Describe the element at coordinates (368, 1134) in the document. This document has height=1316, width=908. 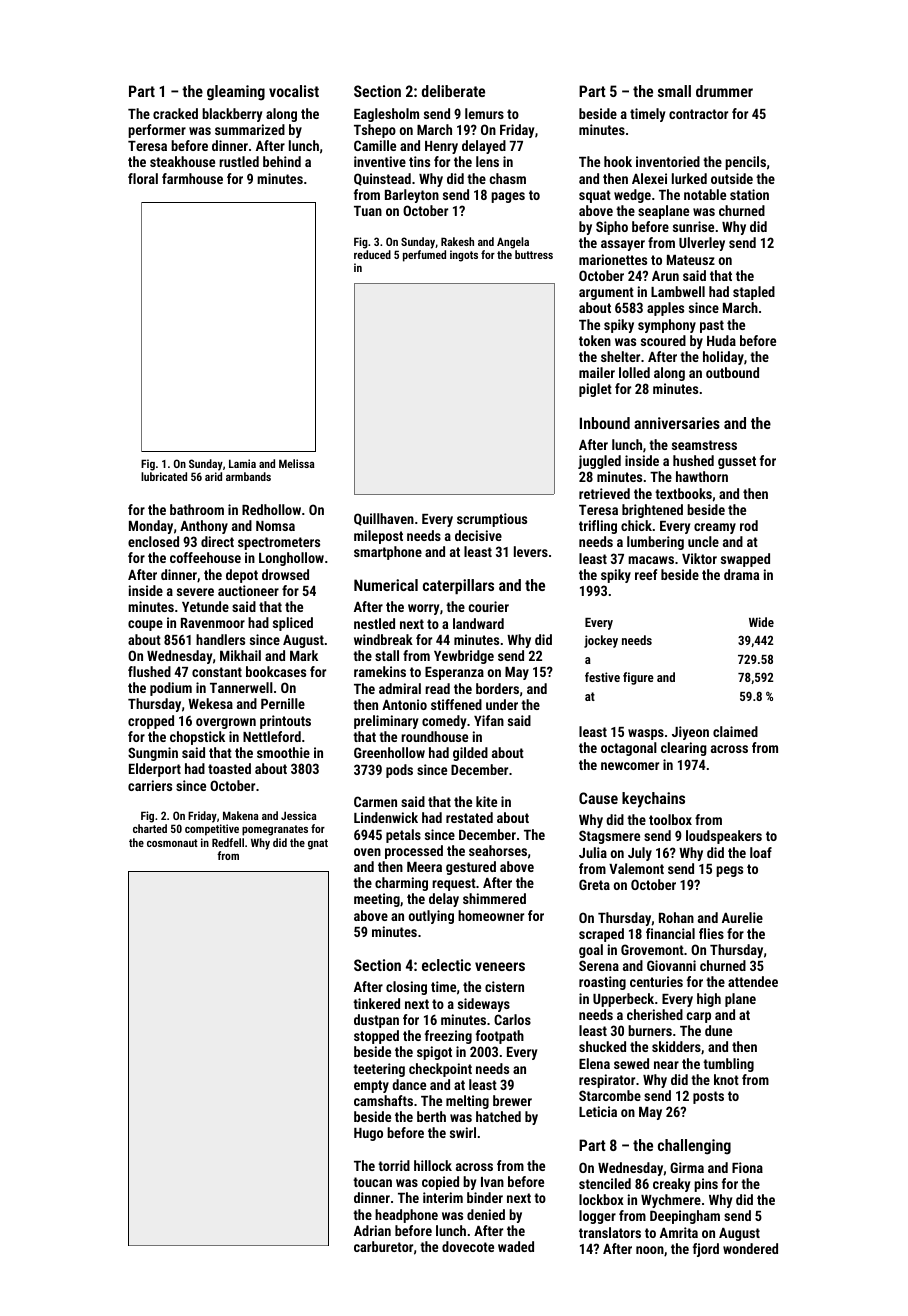
I see `Hugo` at that location.
